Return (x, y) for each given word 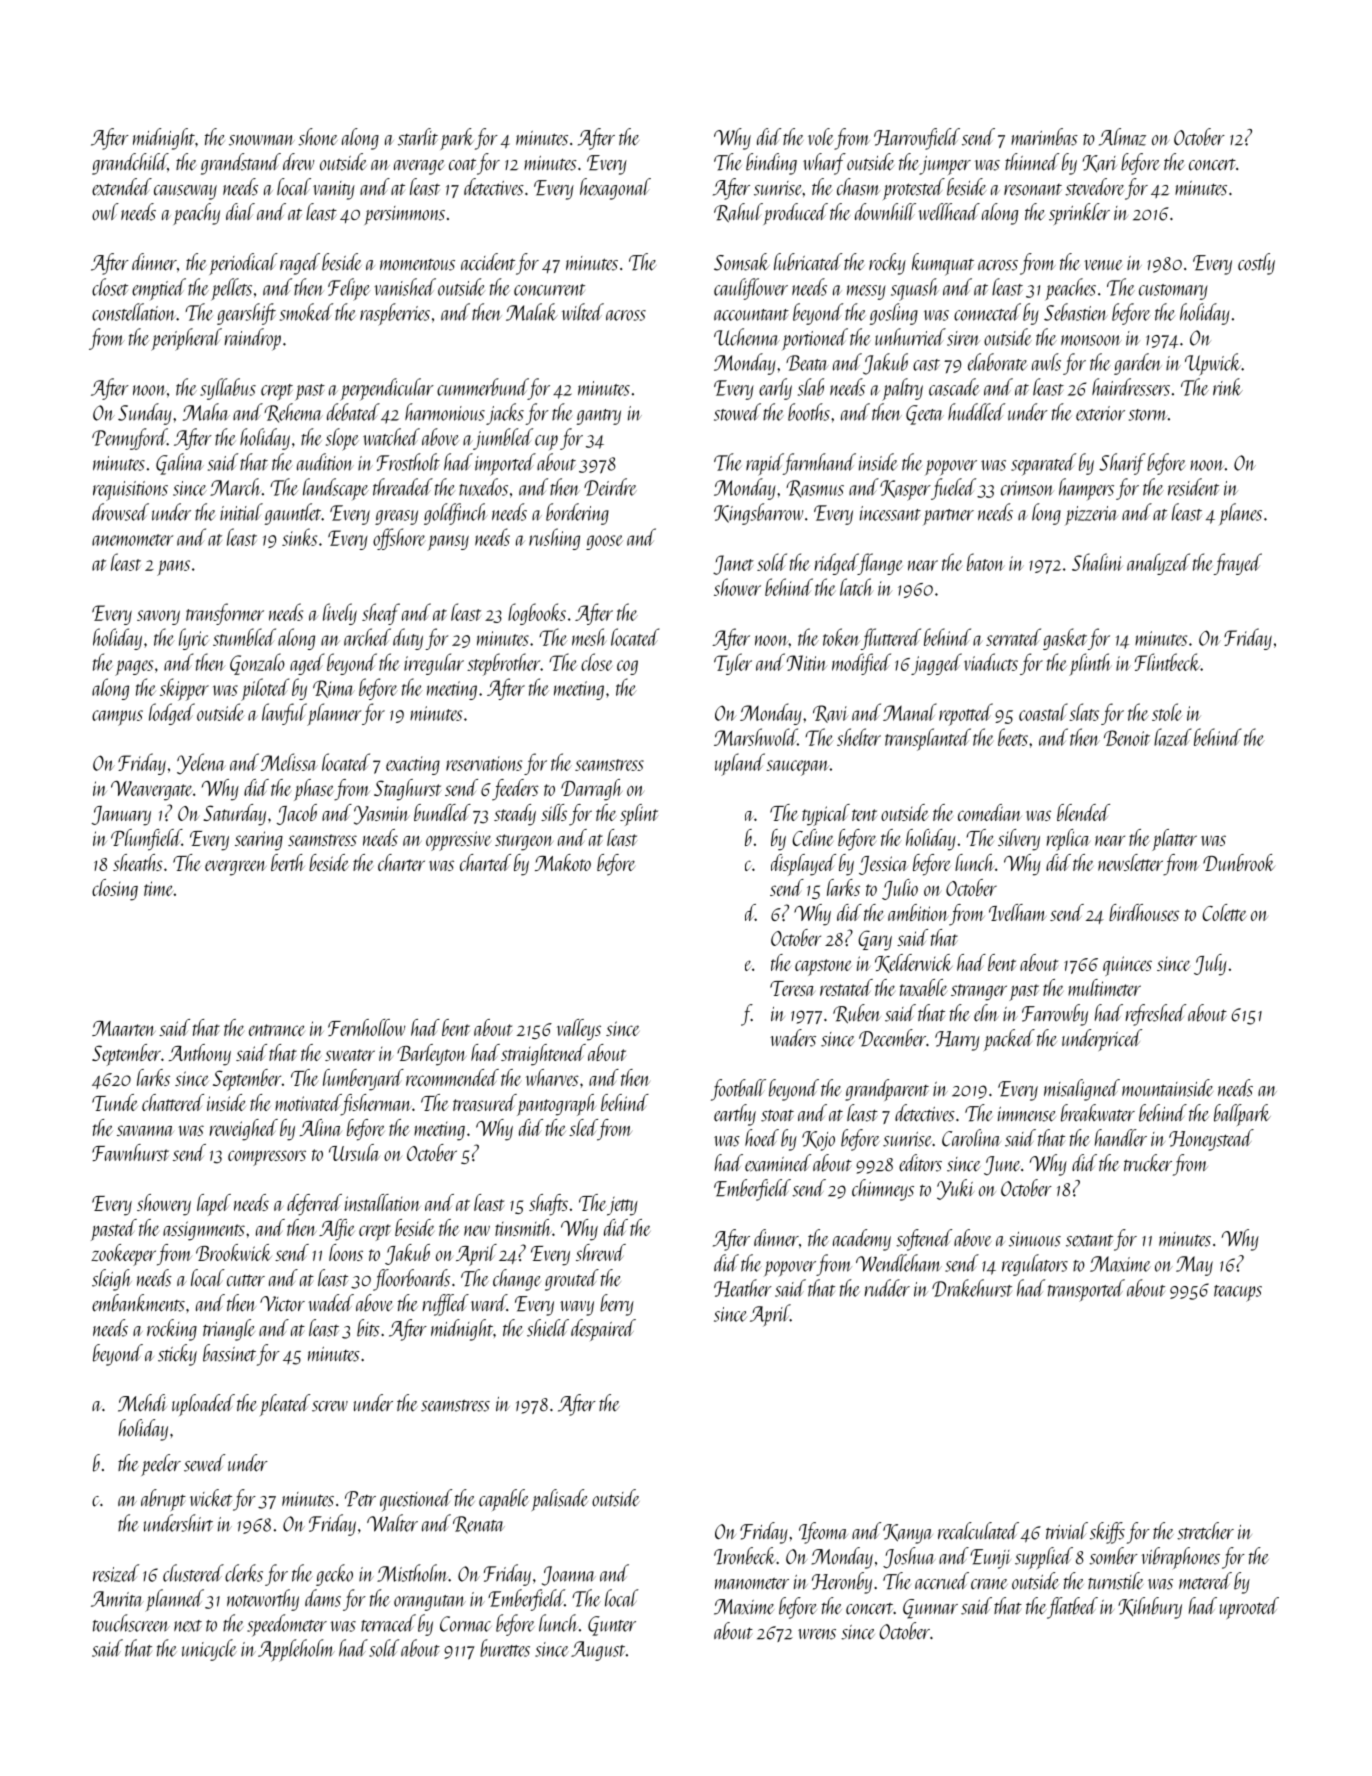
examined (778, 1163)
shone (318, 137)
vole (821, 137)
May (1194, 1266)
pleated (285, 1405)
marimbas (1044, 137)
